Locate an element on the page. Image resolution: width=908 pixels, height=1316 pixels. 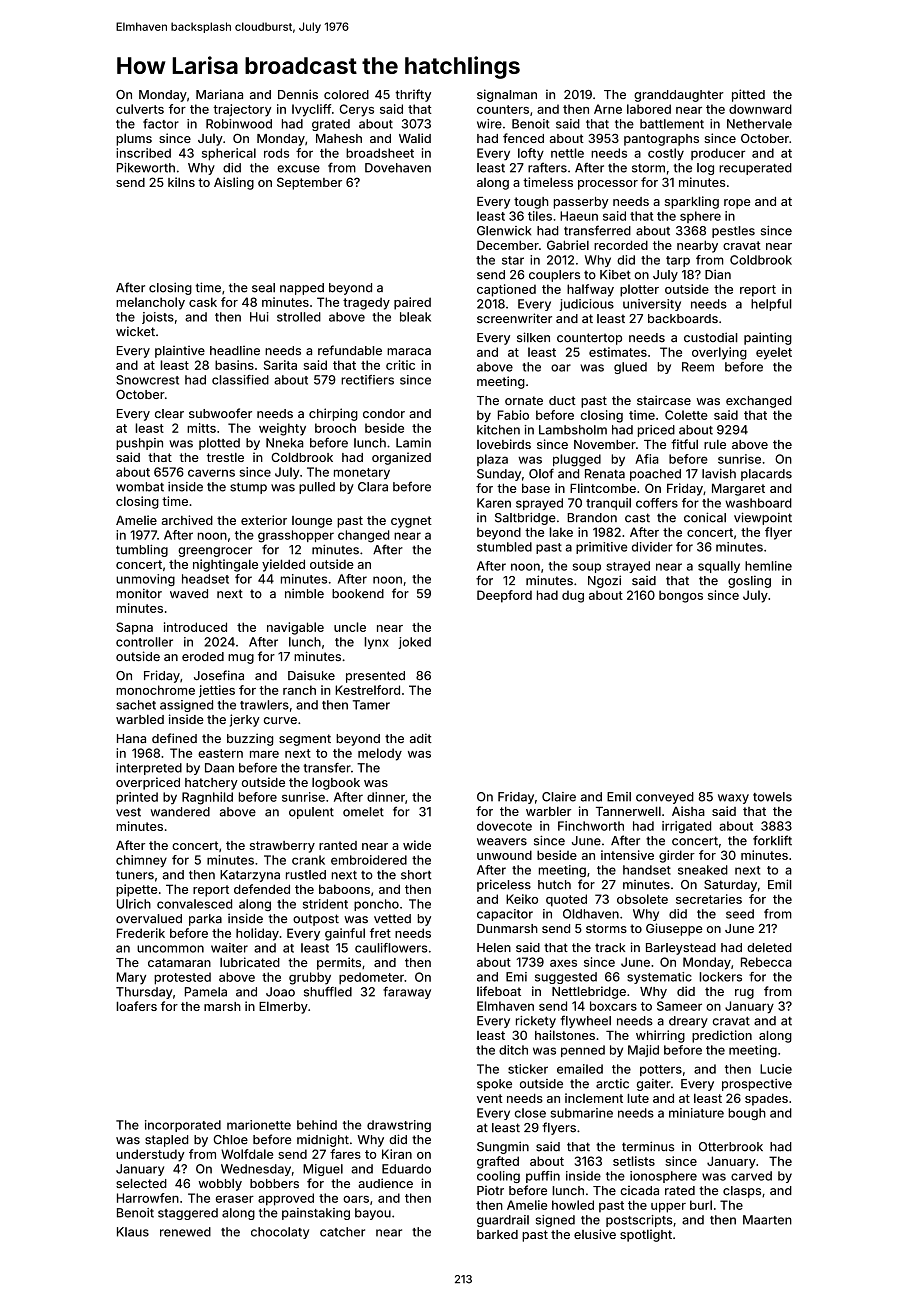
seed is located at coordinates (740, 914).
